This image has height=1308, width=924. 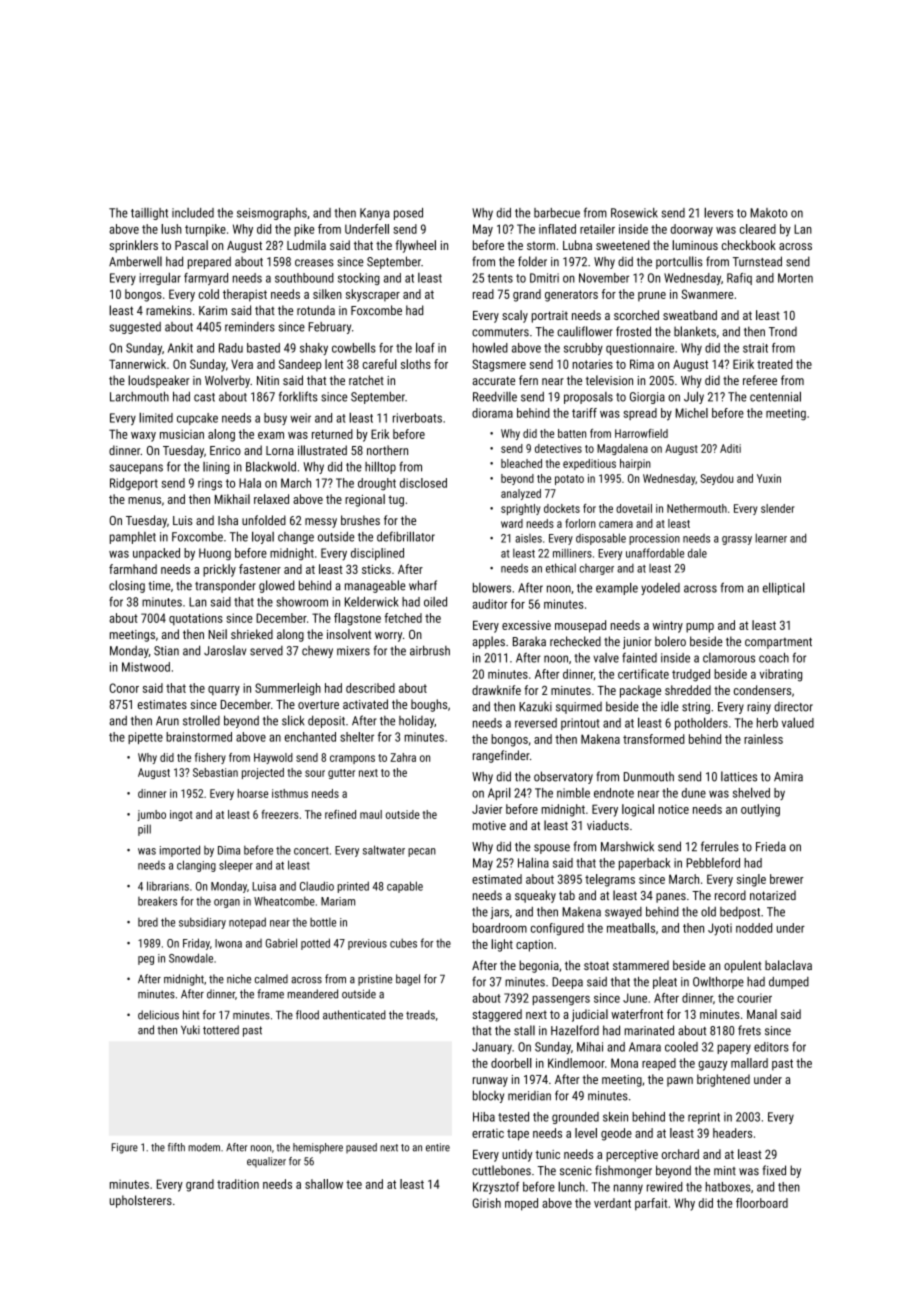 What do you see at coordinates (373, 295) in the image?
I see `skyscraper` at bounding box center [373, 295].
